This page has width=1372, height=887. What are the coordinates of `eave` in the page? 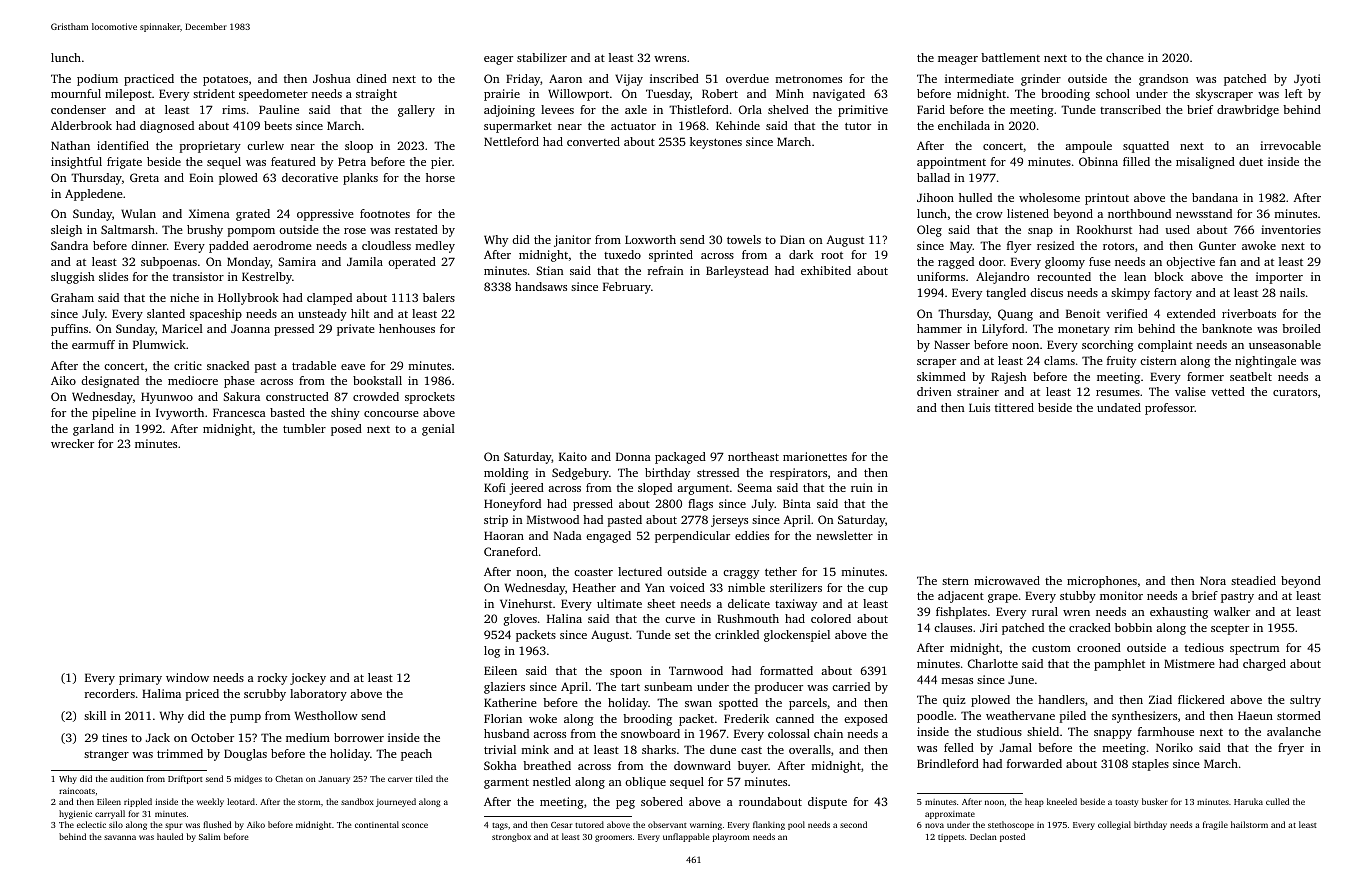 It's located at (353, 367).
